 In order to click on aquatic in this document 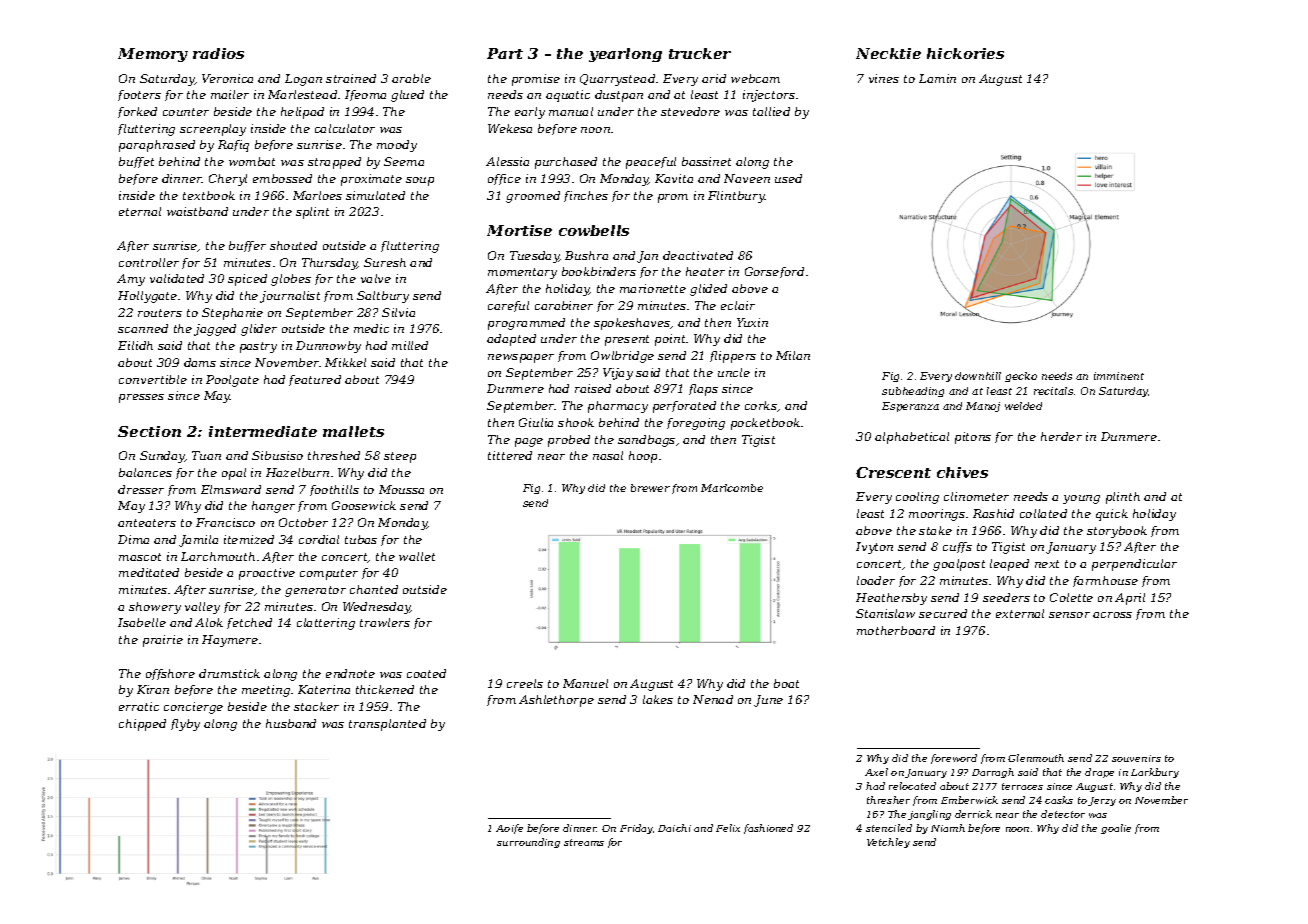, I will do `click(568, 96)`.
